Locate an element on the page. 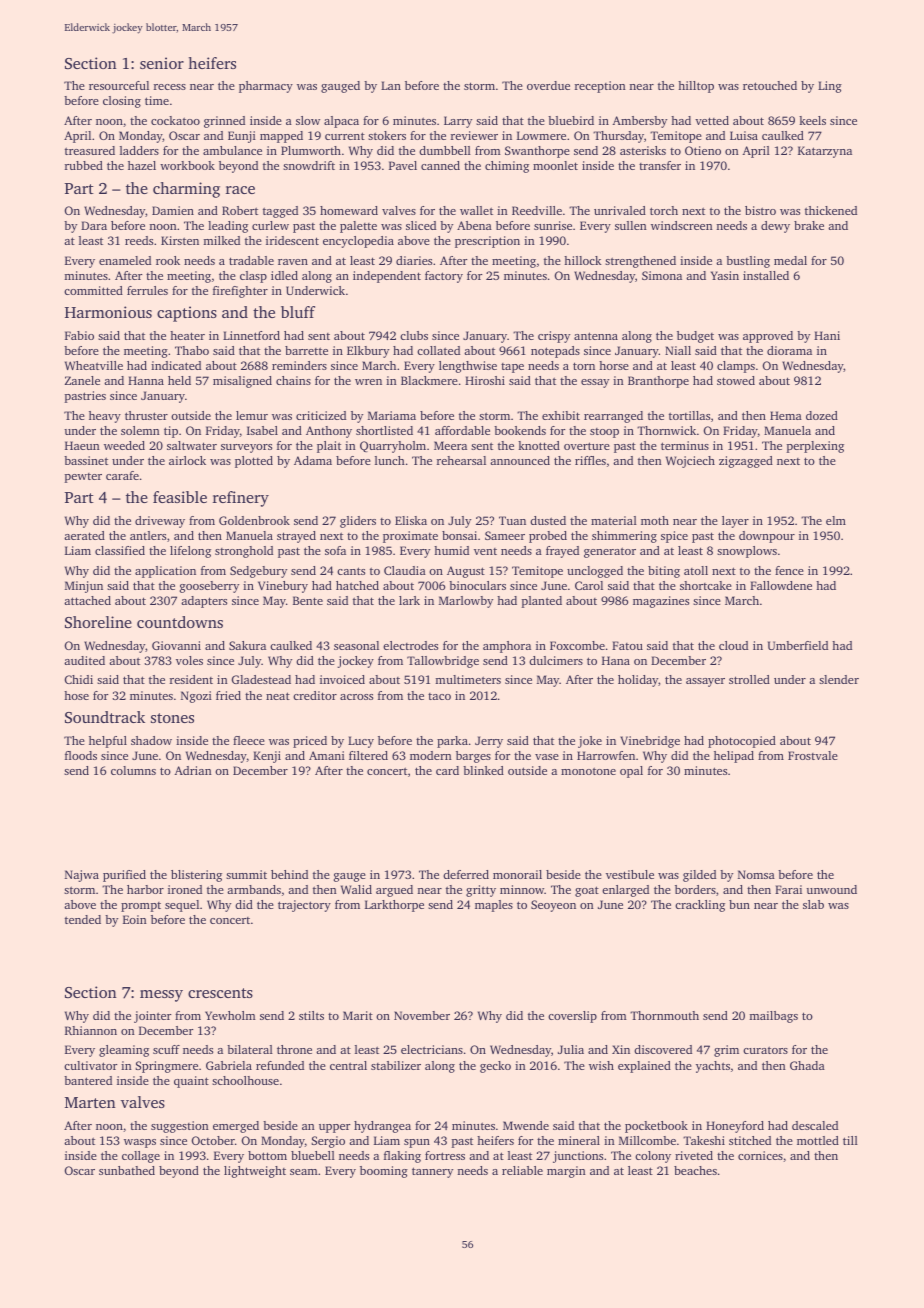 Image resolution: width=924 pixels, height=1308 pixels. terminus is located at coordinates (685, 445).
